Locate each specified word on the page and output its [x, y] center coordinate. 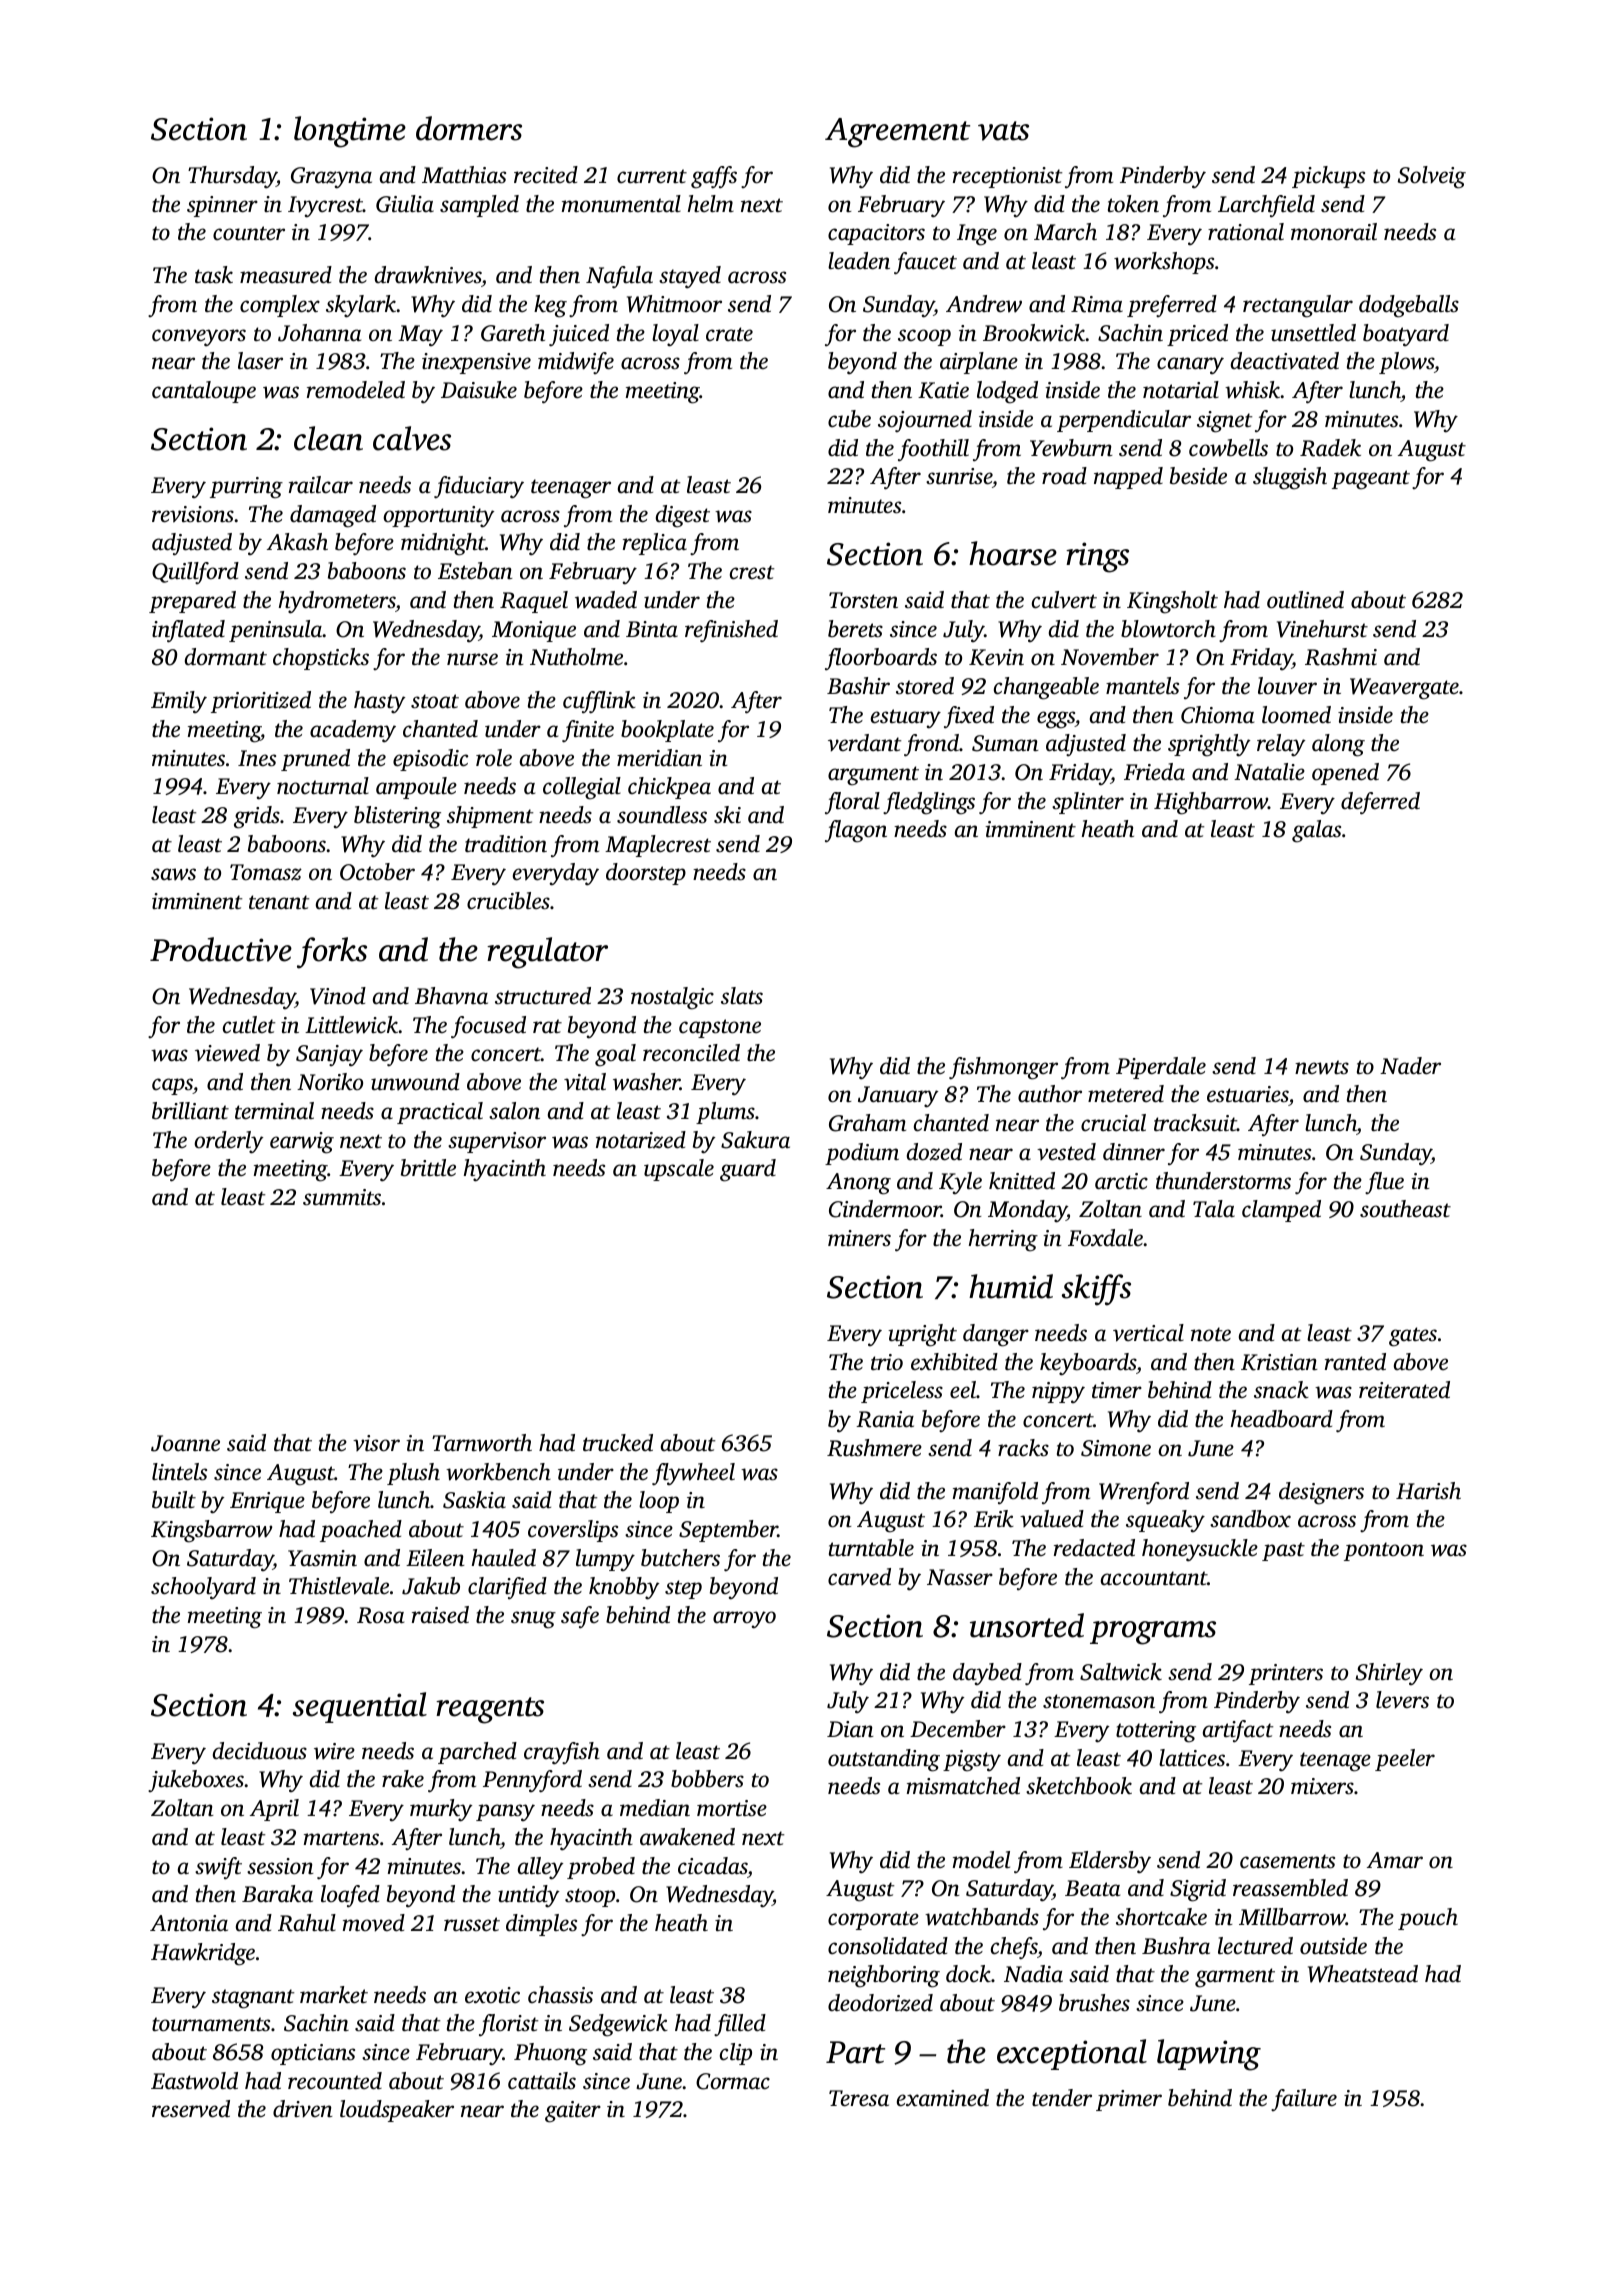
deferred [1380, 803]
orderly [229, 1142]
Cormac [733, 2081]
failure [1304, 2100]
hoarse [1013, 553]
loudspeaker [397, 2111]
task [214, 274]
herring [1003, 1240]
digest [683, 516]
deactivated [1285, 361]
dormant [226, 657]
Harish [1428, 1491]
